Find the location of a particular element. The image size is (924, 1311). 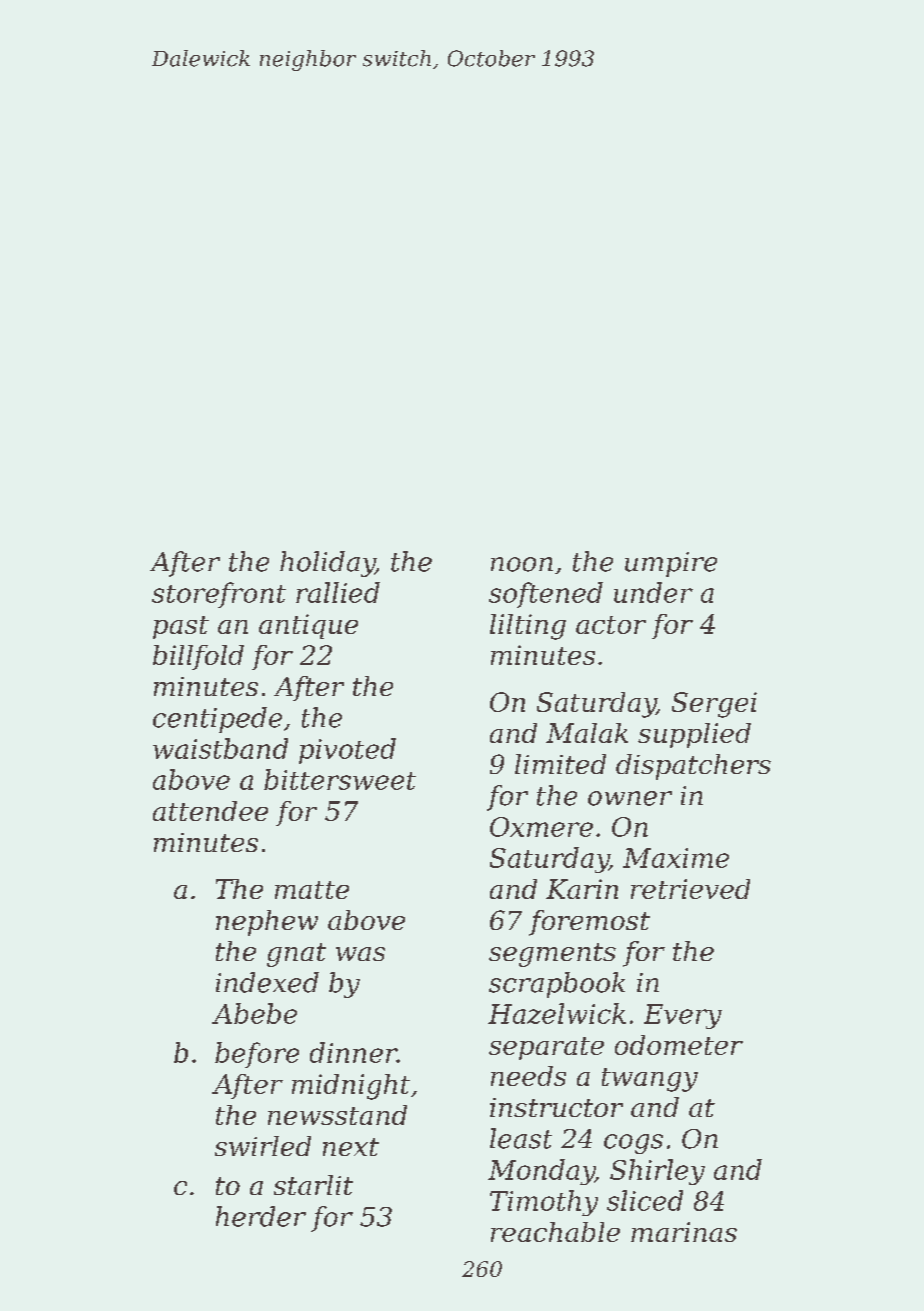

herder is located at coordinates (261, 1216).
